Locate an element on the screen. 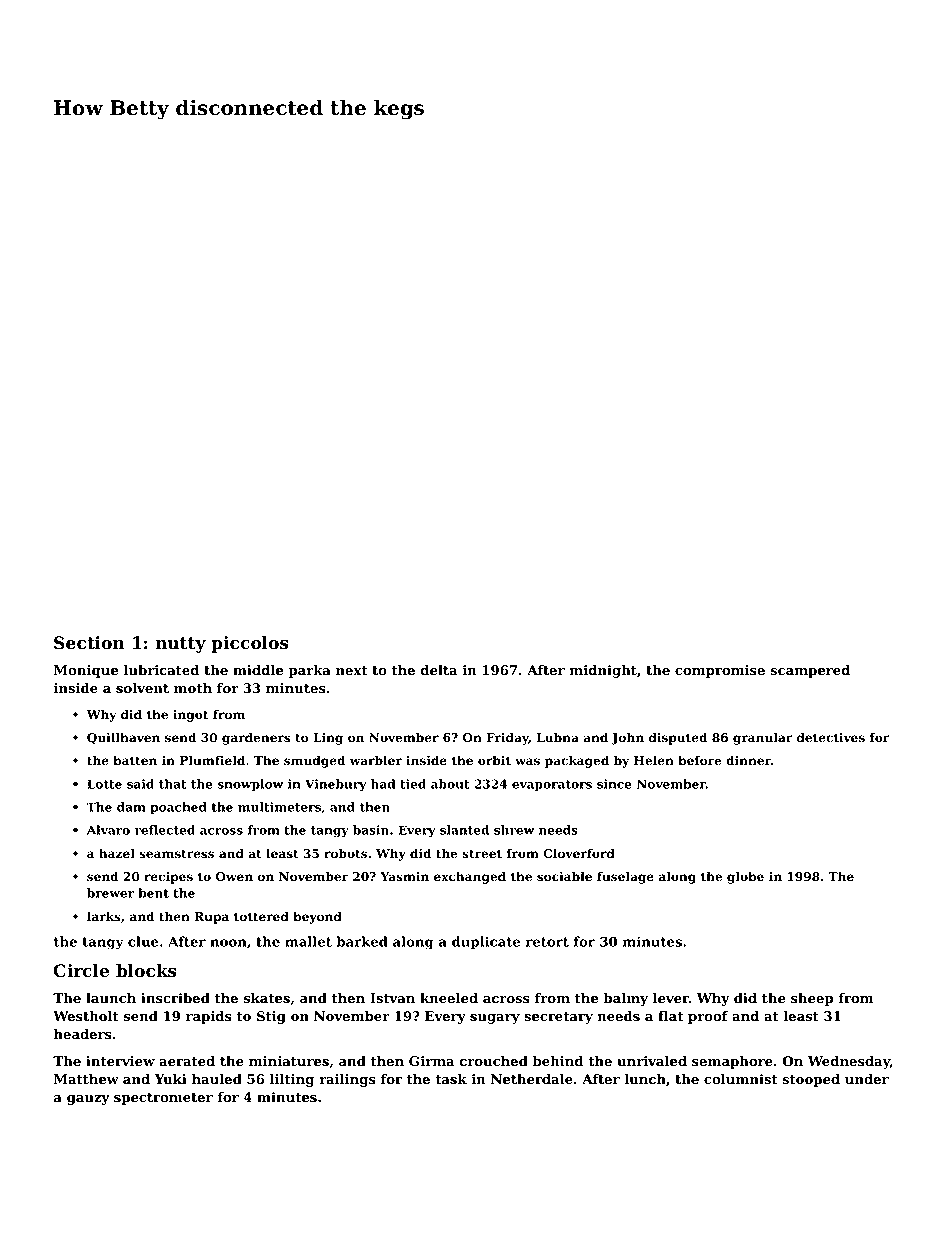 The height and width of the screenshot is (1233, 952). gauzy is located at coordinates (88, 1100).
